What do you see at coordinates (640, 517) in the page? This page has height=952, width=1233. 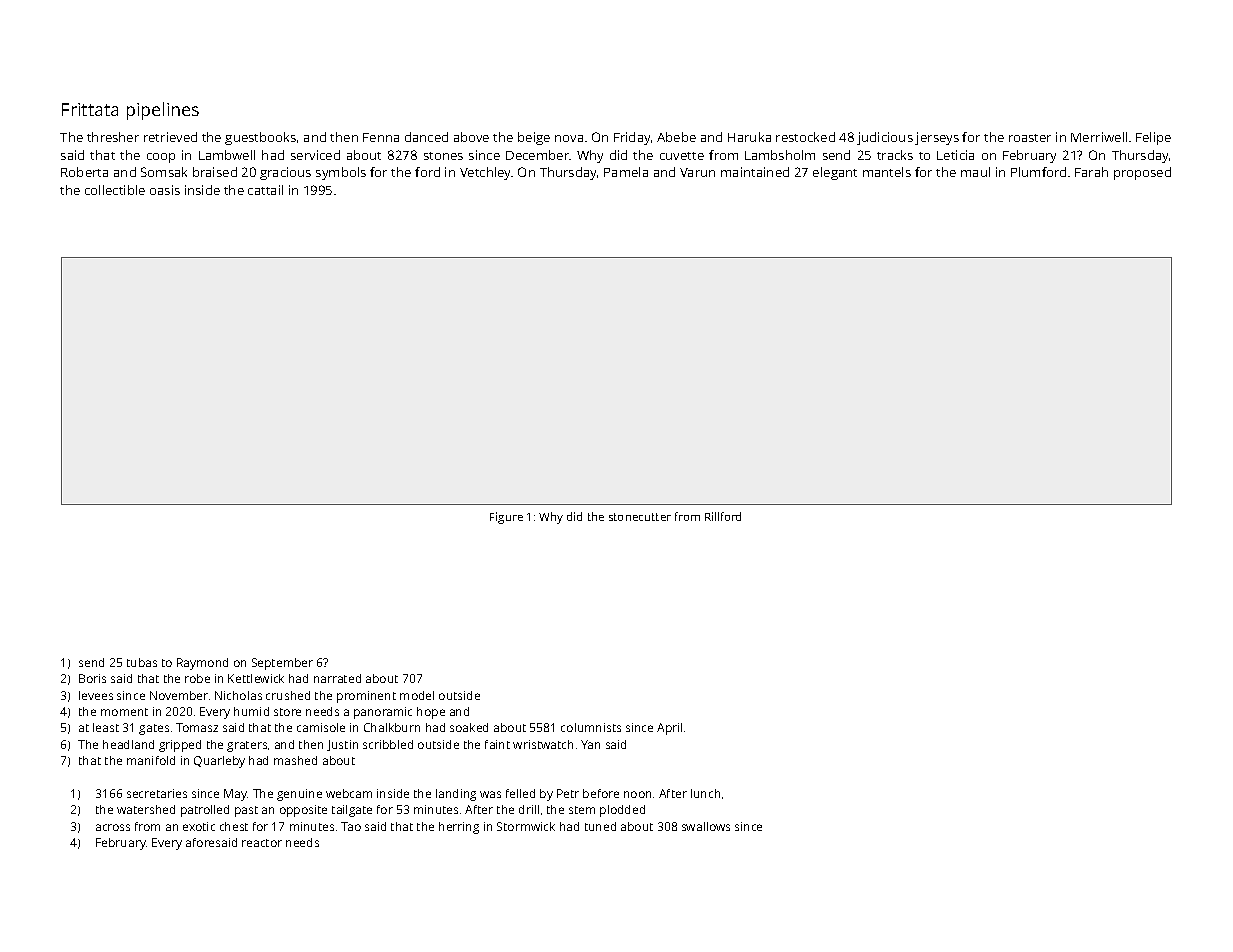 I see `stonecutter` at bounding box center [640, 517].
